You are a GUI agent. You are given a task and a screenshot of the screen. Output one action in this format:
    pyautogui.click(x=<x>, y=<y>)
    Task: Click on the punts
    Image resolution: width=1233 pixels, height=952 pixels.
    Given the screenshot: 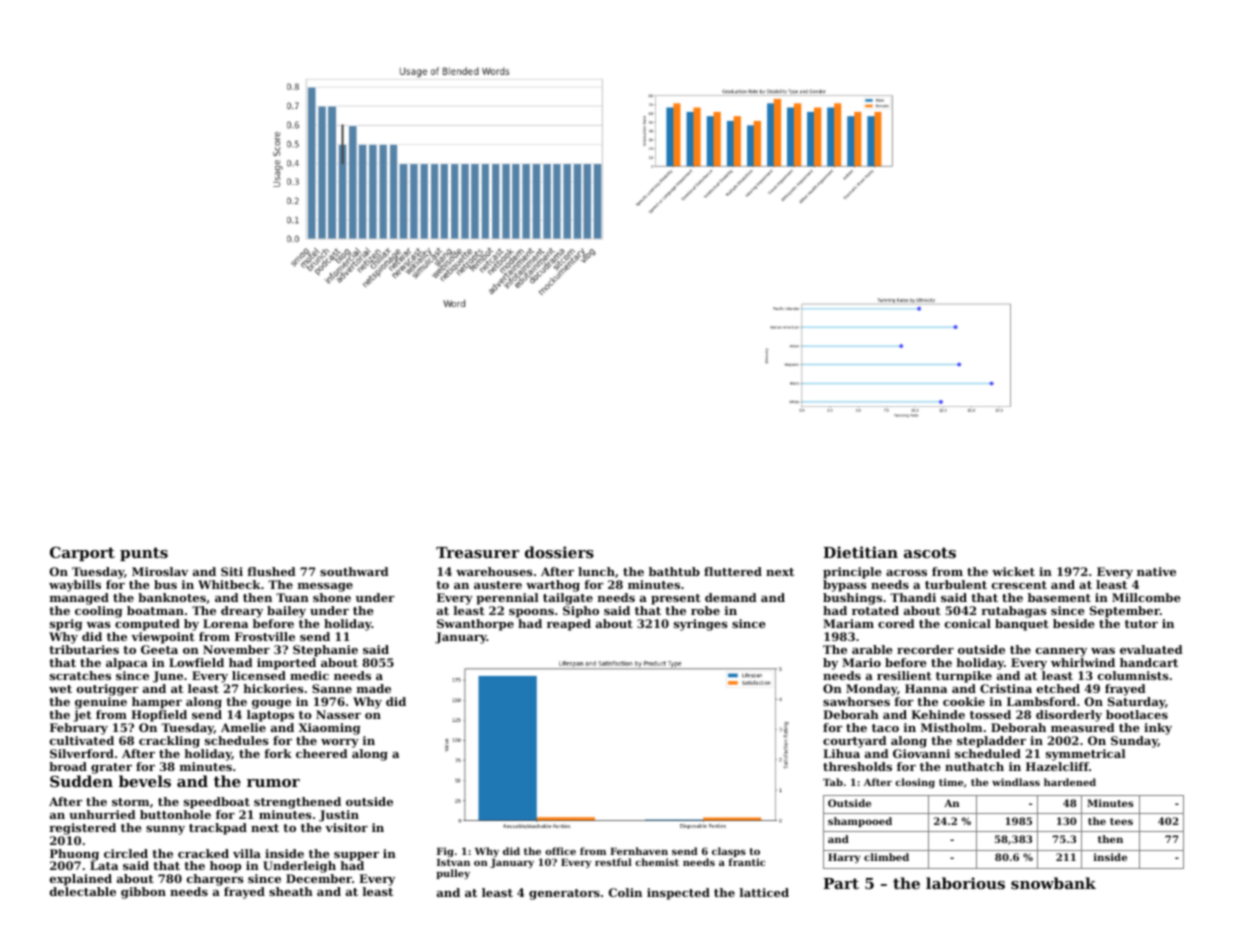 What is the action you would take?
    pyautogui.click(x=144, y=554)
